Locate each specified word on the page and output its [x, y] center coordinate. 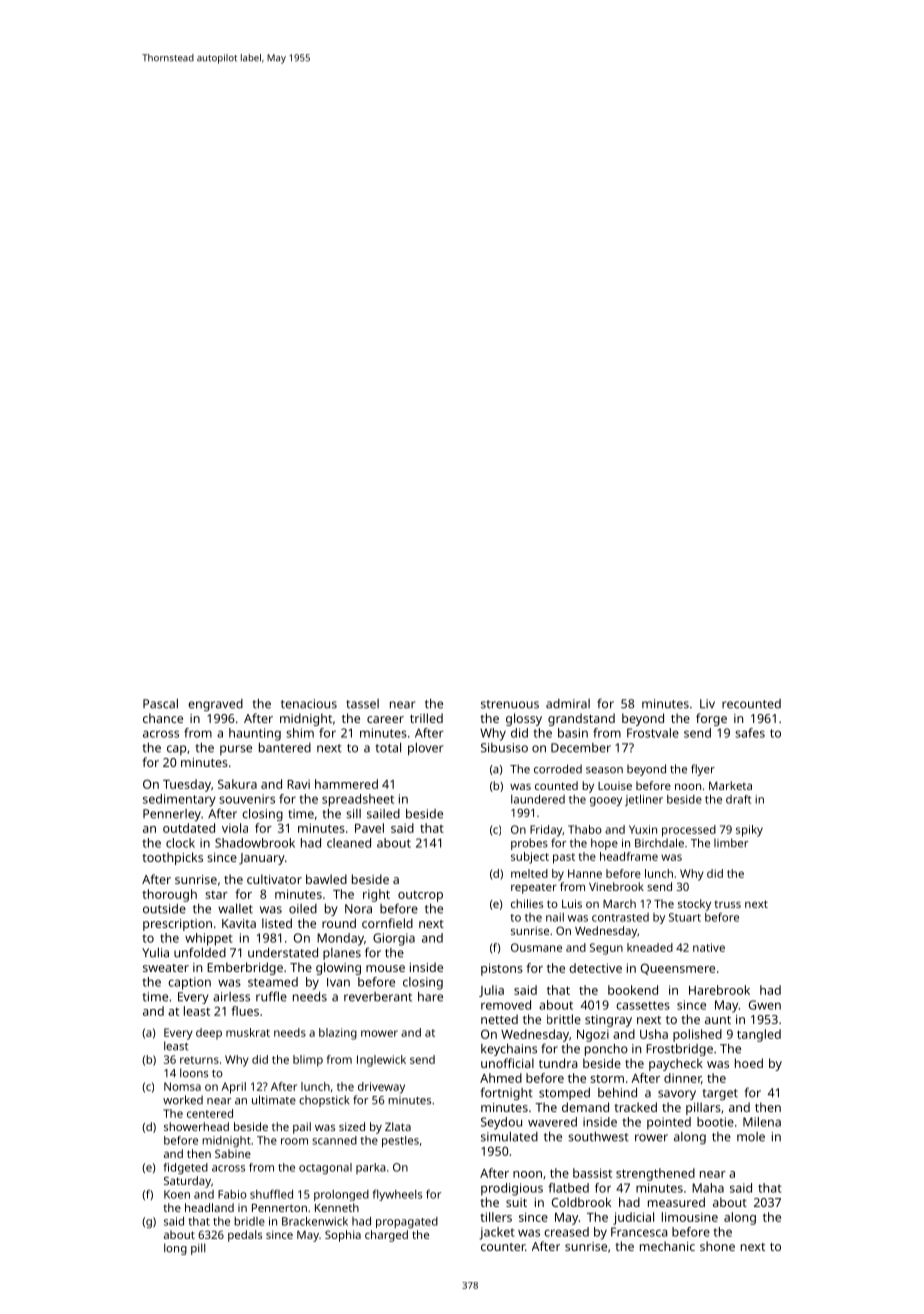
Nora [358, 909]
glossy [524, 719]
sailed [383, 814]
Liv [707, 704]
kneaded [650, 947]
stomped [564, 1094]
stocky [694, 905]
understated [283, 952]
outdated [189, 828]
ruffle [271, 996]
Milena [762, 1122]
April [233, 1088]
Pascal [160, 704]
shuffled [271, 1194]
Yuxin [643, 829]
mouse [385, 968]
